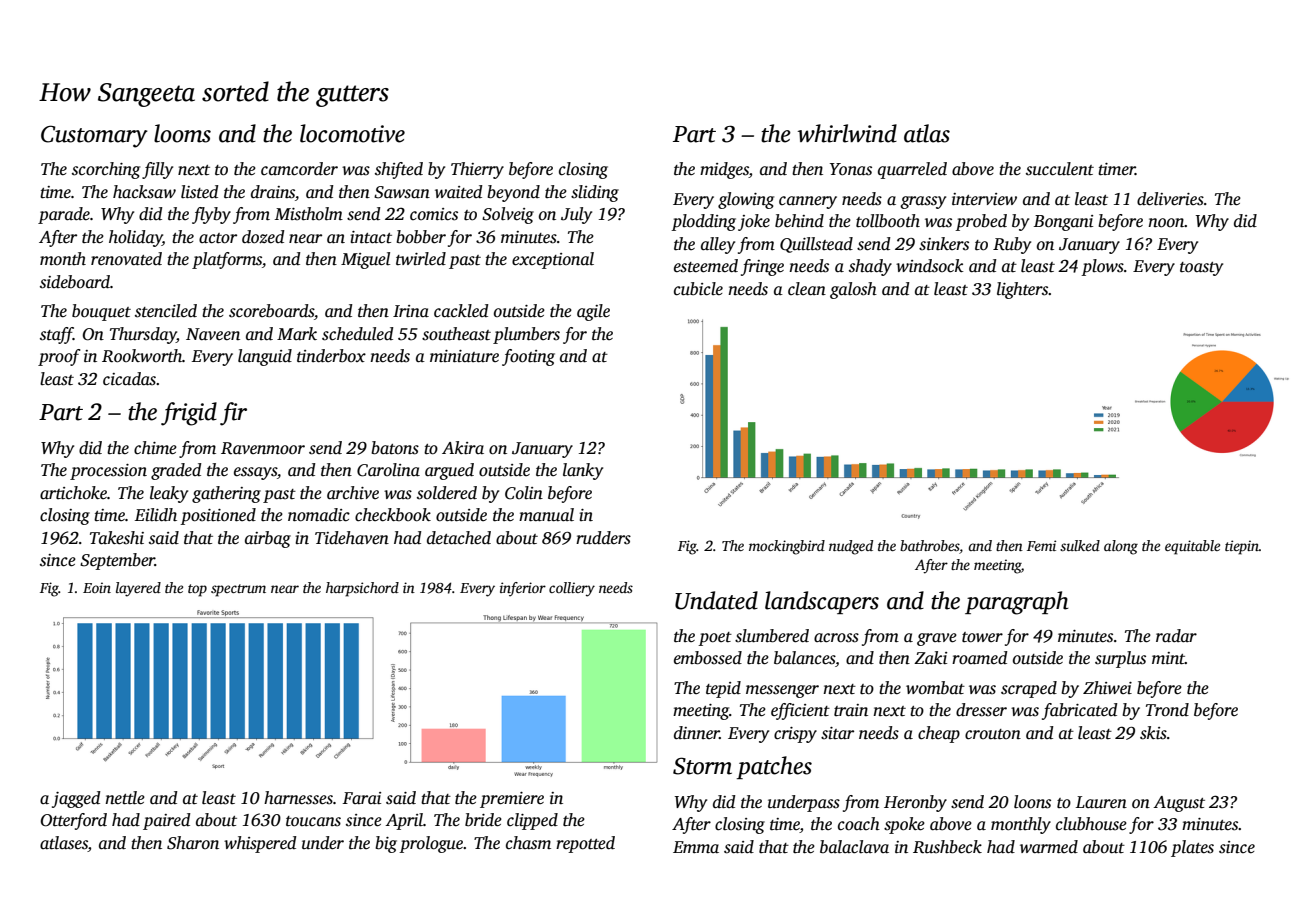 The height and width of the page is (924, 1308). Describe the element at coordinates (1041, 545) in the page. I see `Femi` at that location.
